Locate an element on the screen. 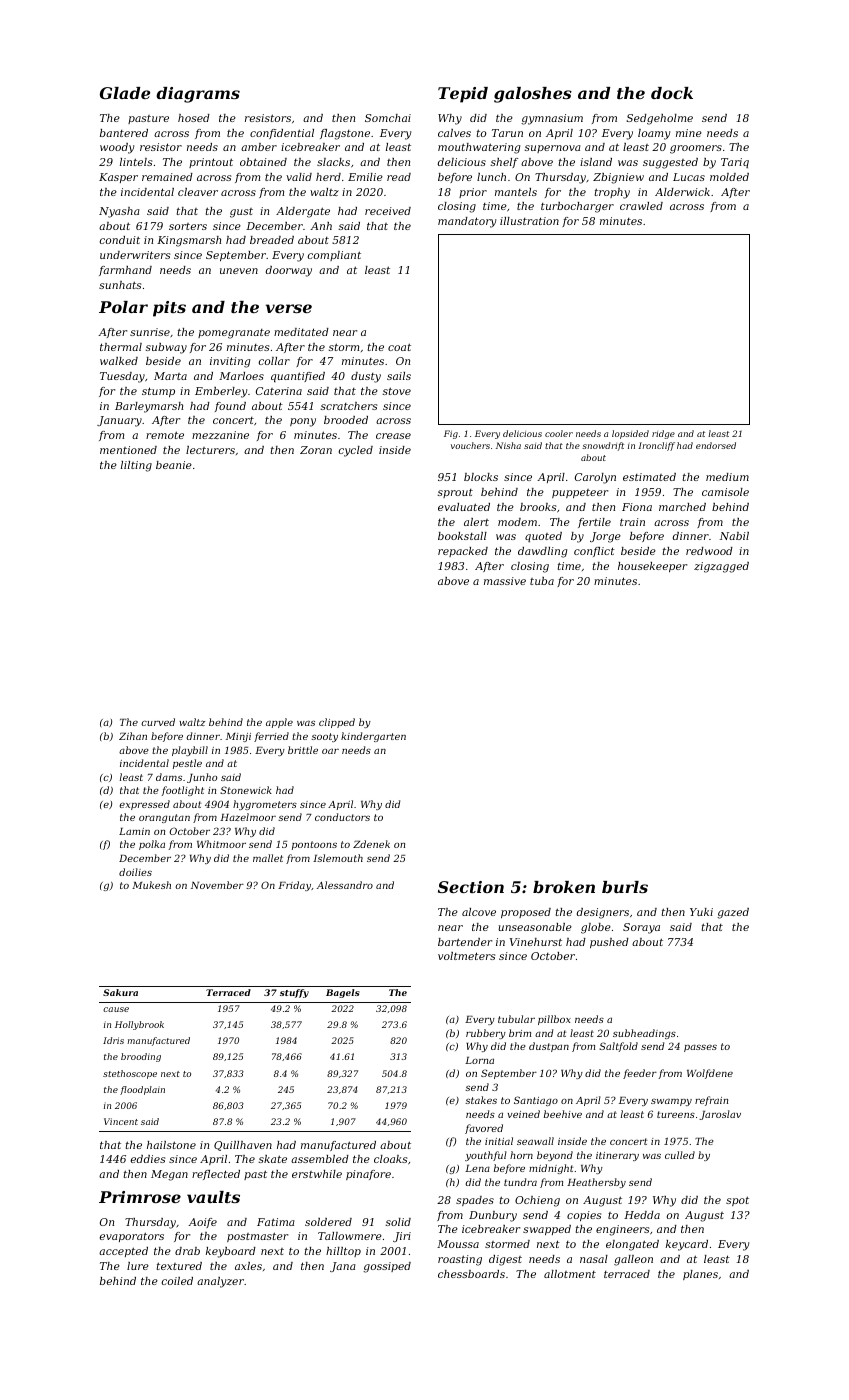  coat is located at coordinates (399, 347).
